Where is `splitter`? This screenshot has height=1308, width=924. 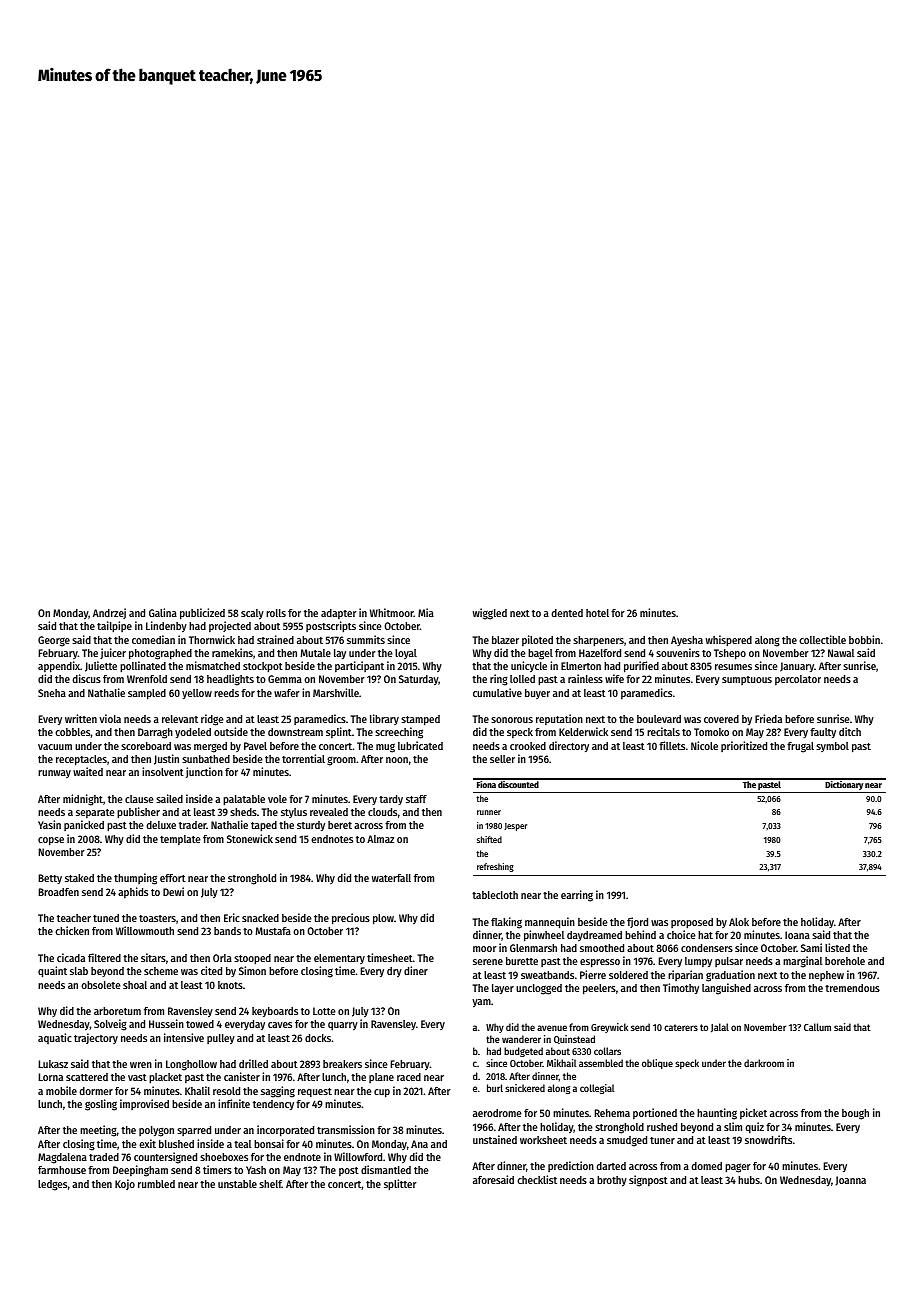 splitter is located at coordinates (400, 1185).
